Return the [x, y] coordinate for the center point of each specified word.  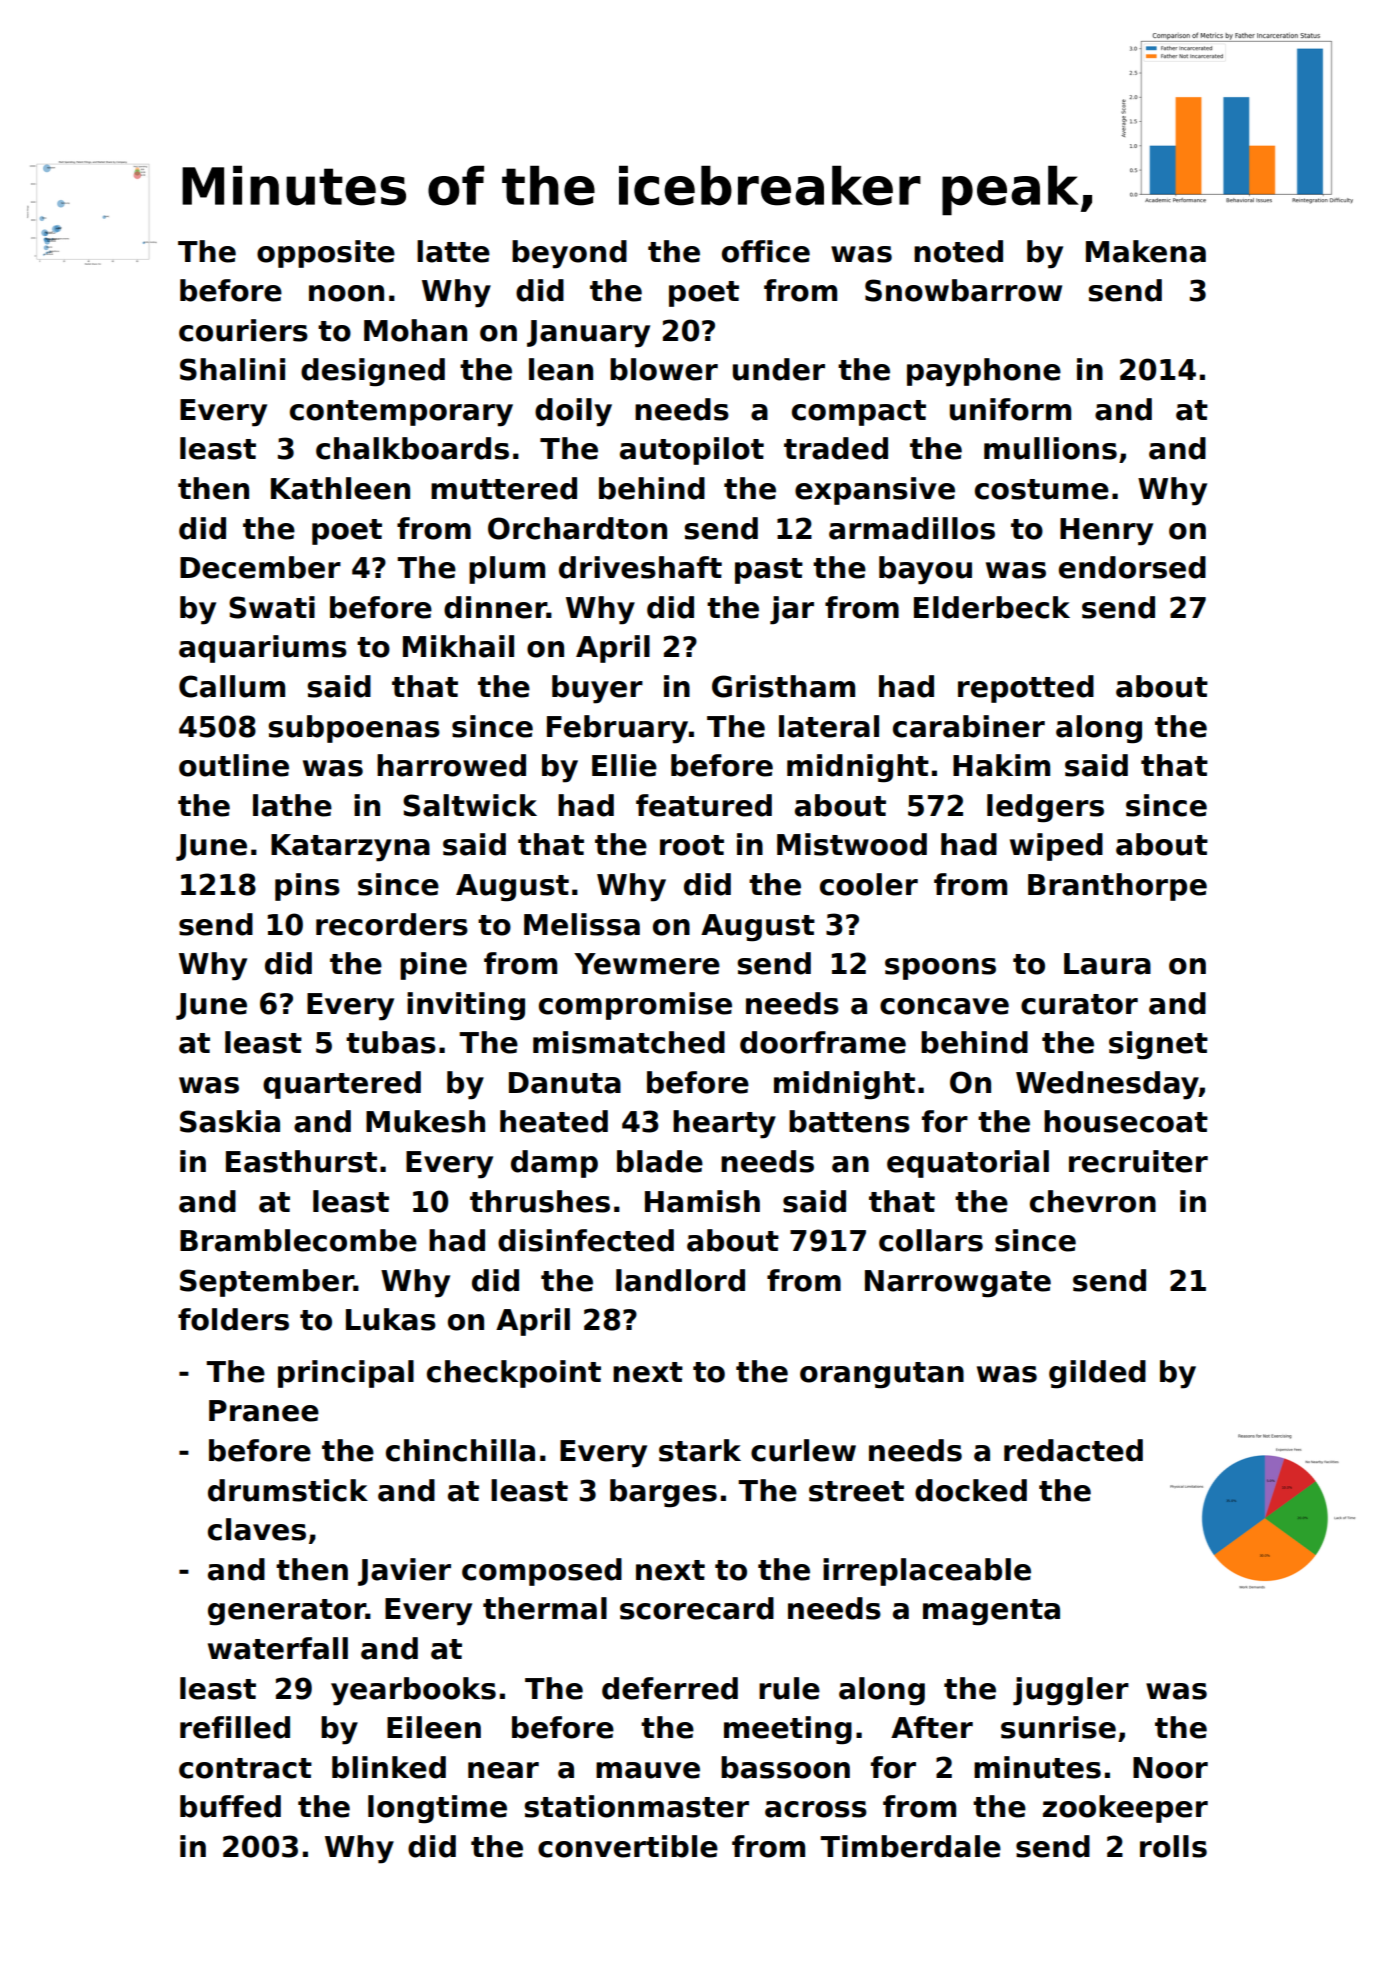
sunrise [1058, 1727]
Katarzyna [350, 848]
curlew [803, 1450]
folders [233, 1319]
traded [836, 448]
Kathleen [340, 488]
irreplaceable [927, 1572]
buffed [230, 1806]
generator [287, 1612]
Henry [1106, 532]
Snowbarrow [963, 290]
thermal [545, 1608]
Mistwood [852, 844]
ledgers [1045, 808]
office [766, 251]
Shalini [232, 369]
